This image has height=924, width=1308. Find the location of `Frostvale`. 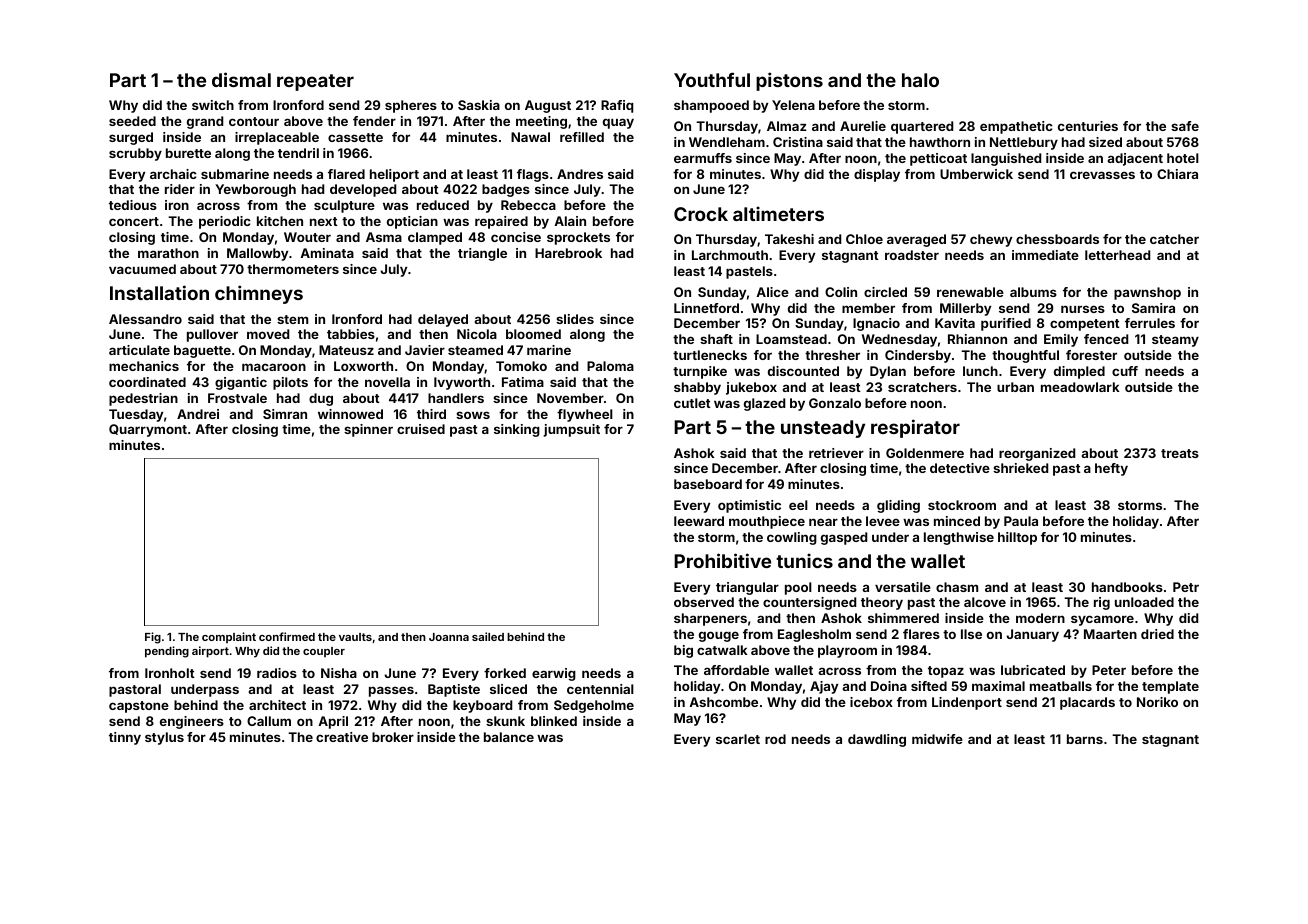

Frostvale is located at coordinates (237, 398).
